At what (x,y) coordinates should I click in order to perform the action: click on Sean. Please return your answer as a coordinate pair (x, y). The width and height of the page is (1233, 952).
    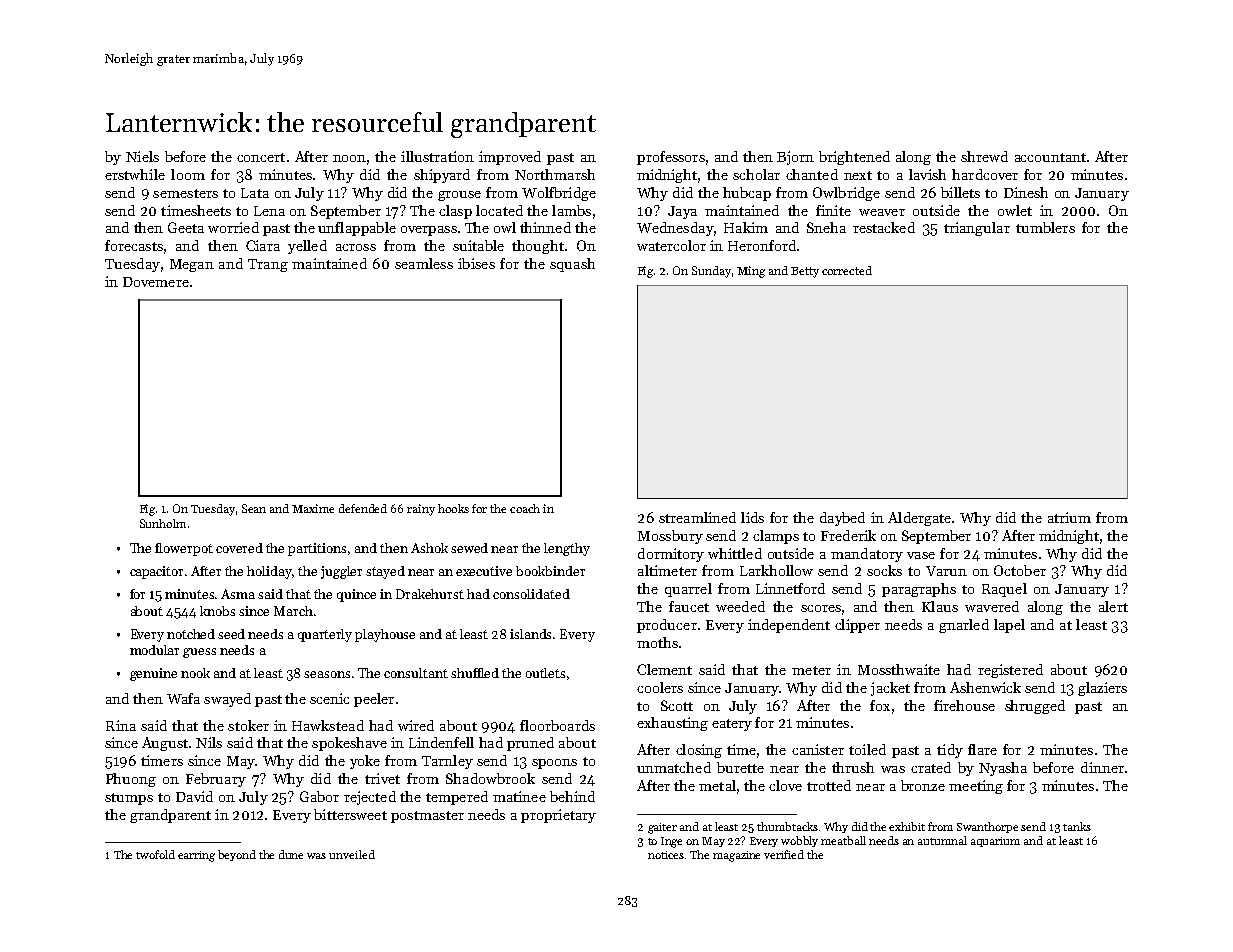
    Looking at the image, I should click on (254, 508).
